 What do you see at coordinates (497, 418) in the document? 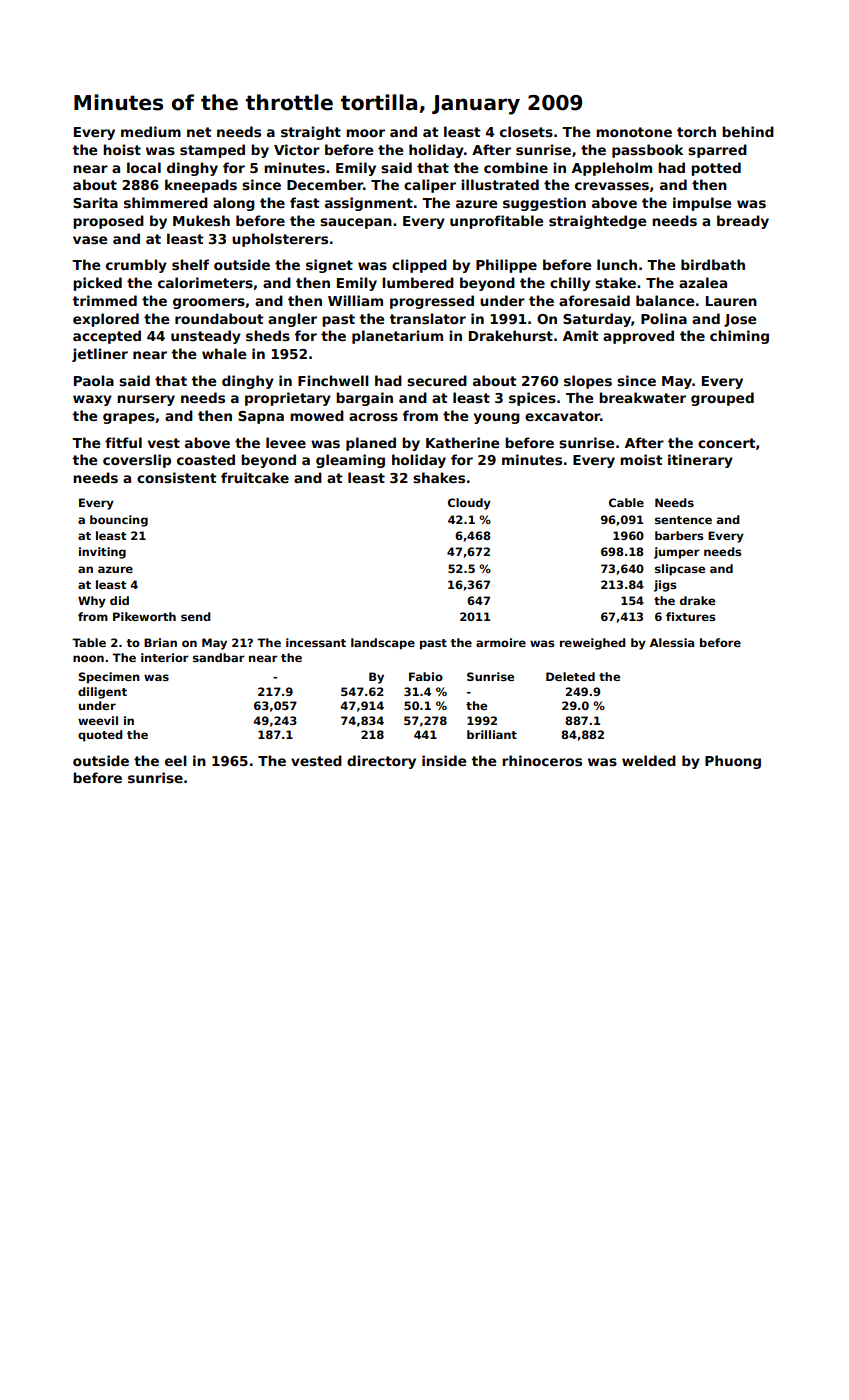
I see `young` at bounding box center [497, 418].
